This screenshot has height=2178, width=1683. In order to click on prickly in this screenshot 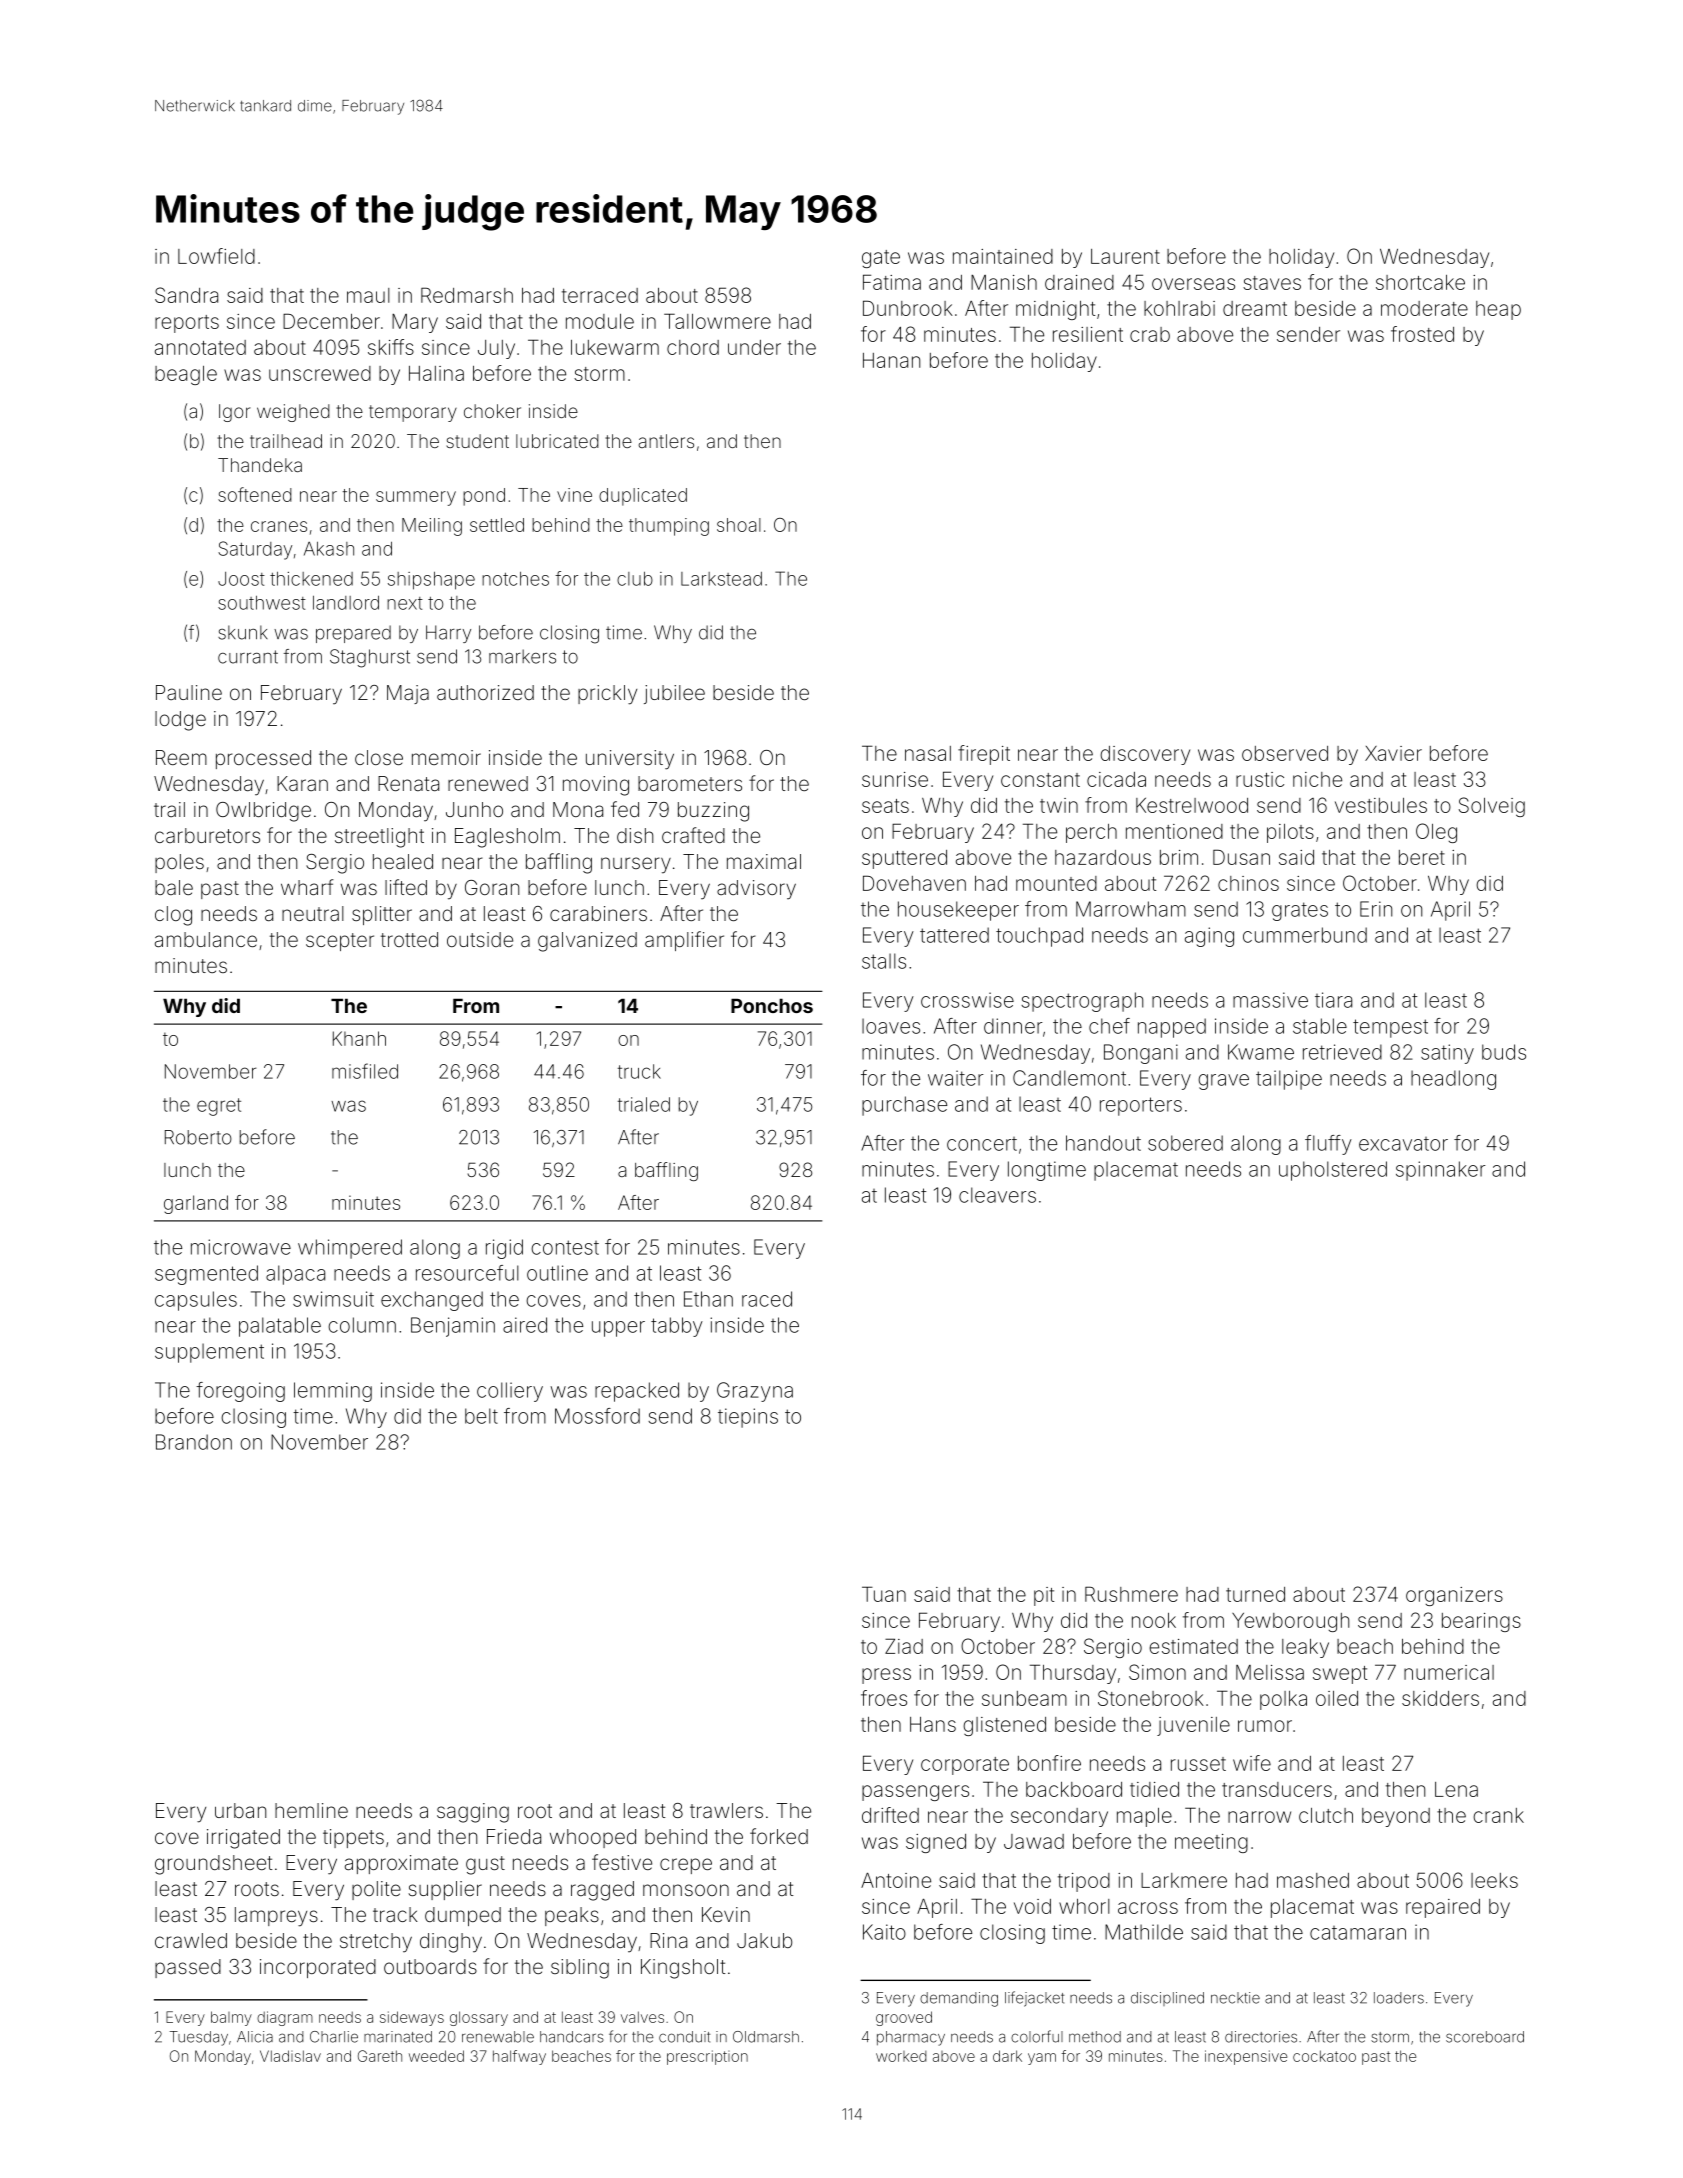, I will do `click(607, 695)`.
